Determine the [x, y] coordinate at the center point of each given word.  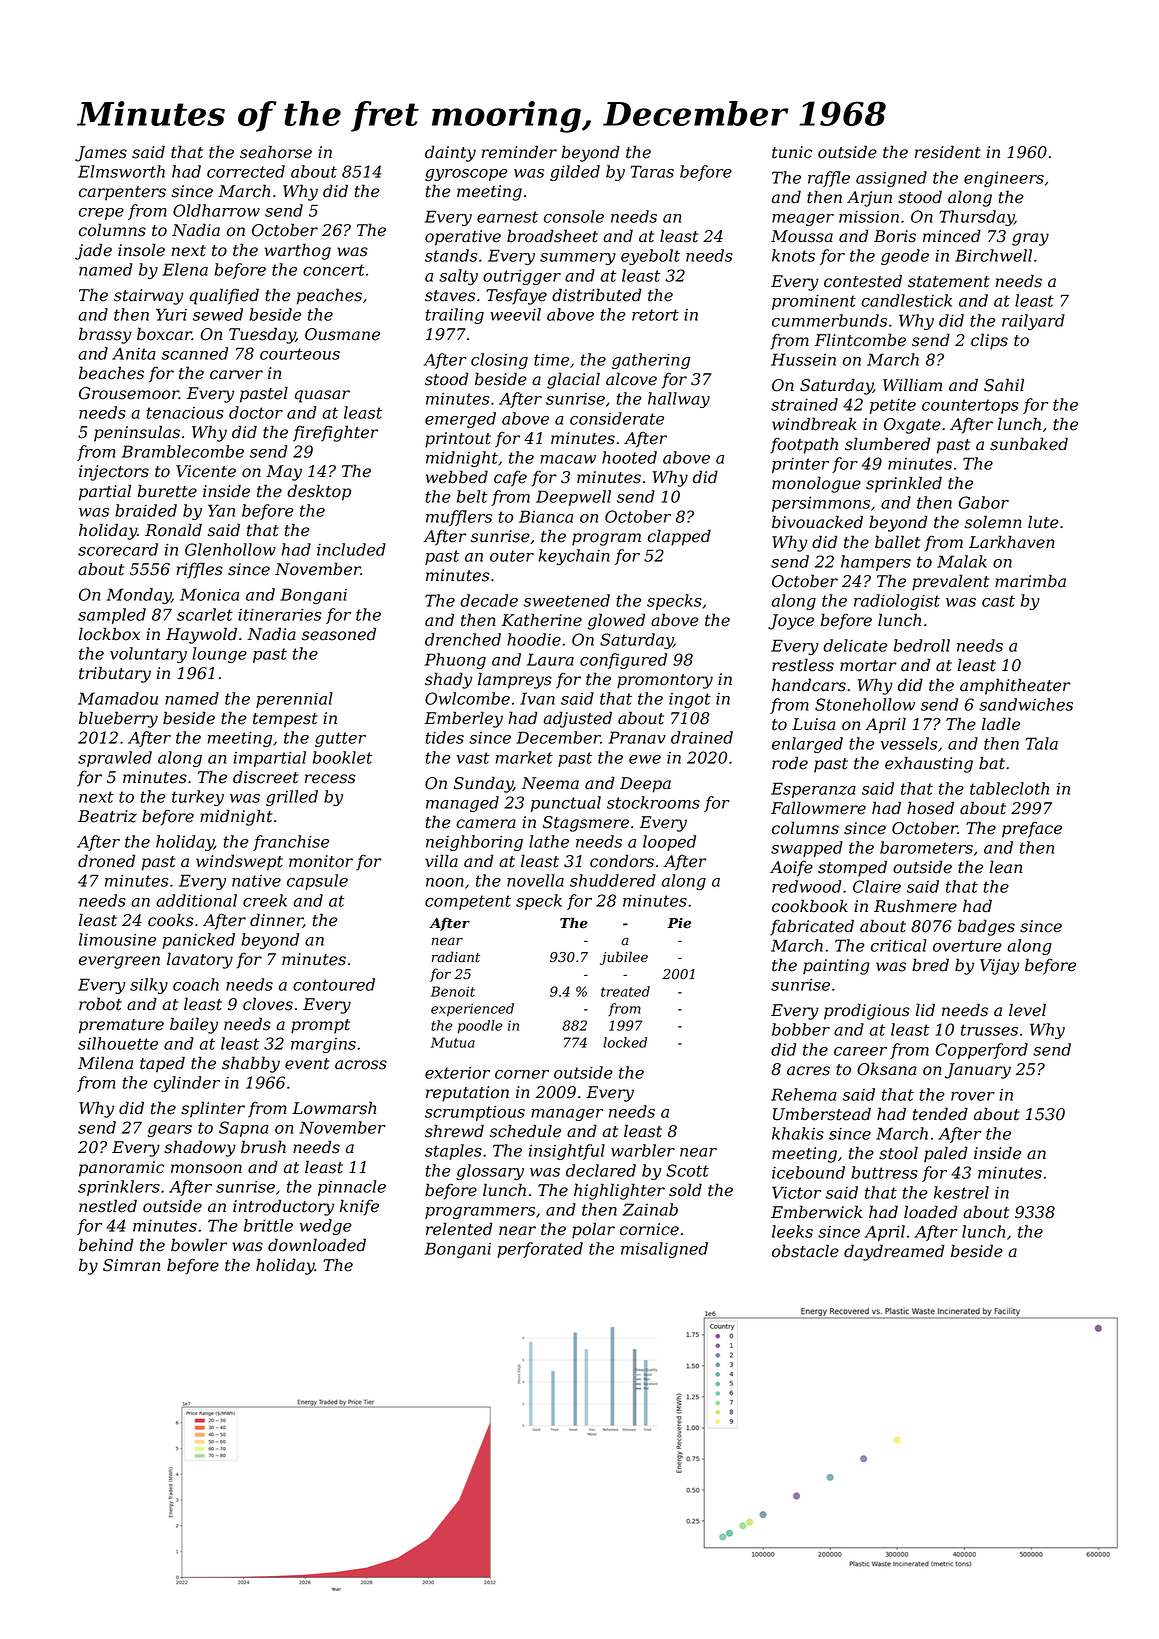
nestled [108, 1206]
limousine [117, 939]
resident [948, 152]
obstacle [805, 1251]
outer [512, 556]
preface [1032, 829]
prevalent [950, 582]
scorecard [118, 549]
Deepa [645, 785]
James [101, 154]
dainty [450, 153]
